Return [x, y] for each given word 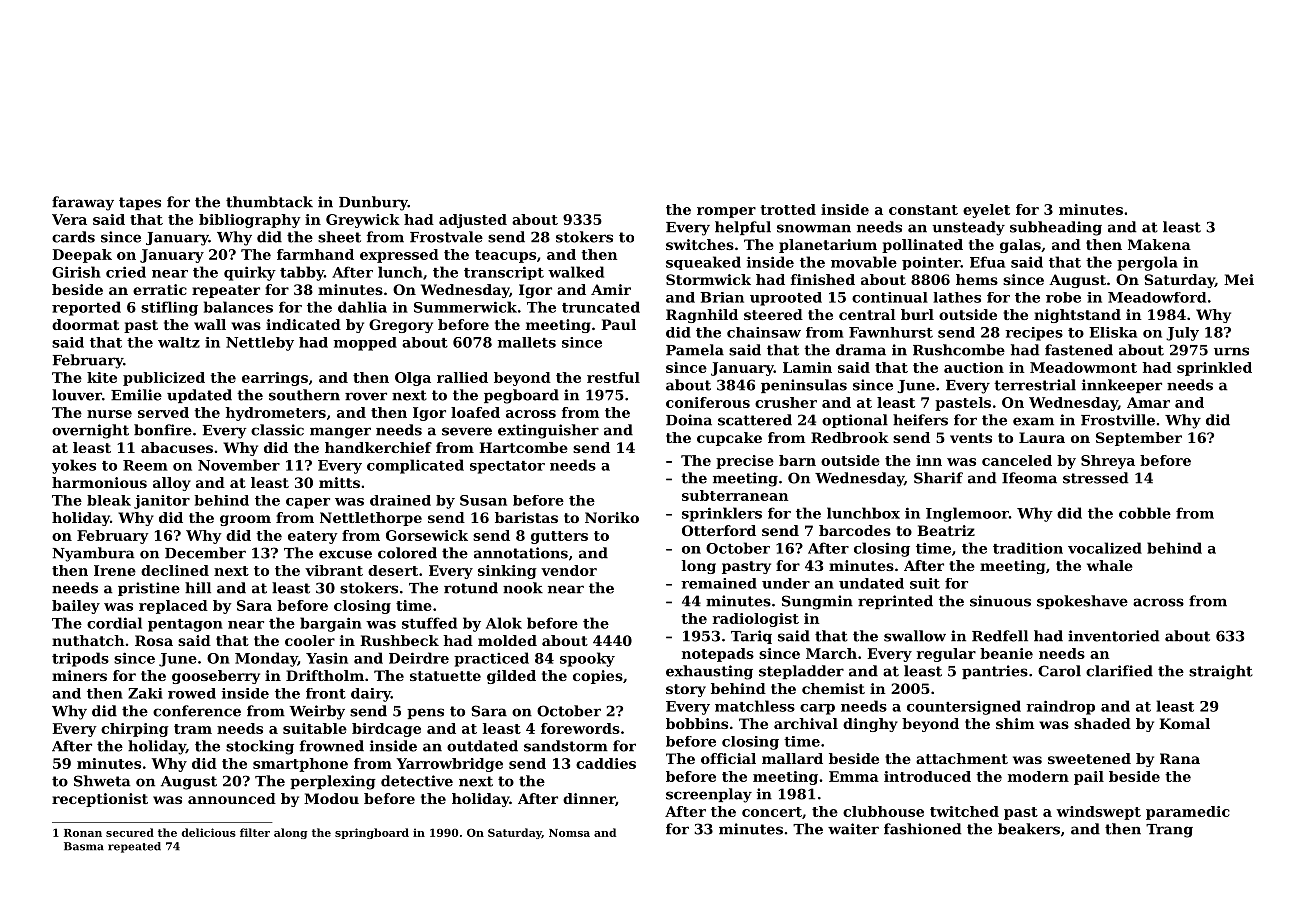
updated [199, 396]
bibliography [250, 221]
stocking [260, 747]
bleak [109, 500]
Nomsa [569, 833]
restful [613, 377]
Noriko [612, 517]
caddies [606, 763]
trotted [788, 209]
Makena [1159, 244]
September [1139, 439]
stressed [1095, 478]
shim [1015, 723]
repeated [134, 847]
